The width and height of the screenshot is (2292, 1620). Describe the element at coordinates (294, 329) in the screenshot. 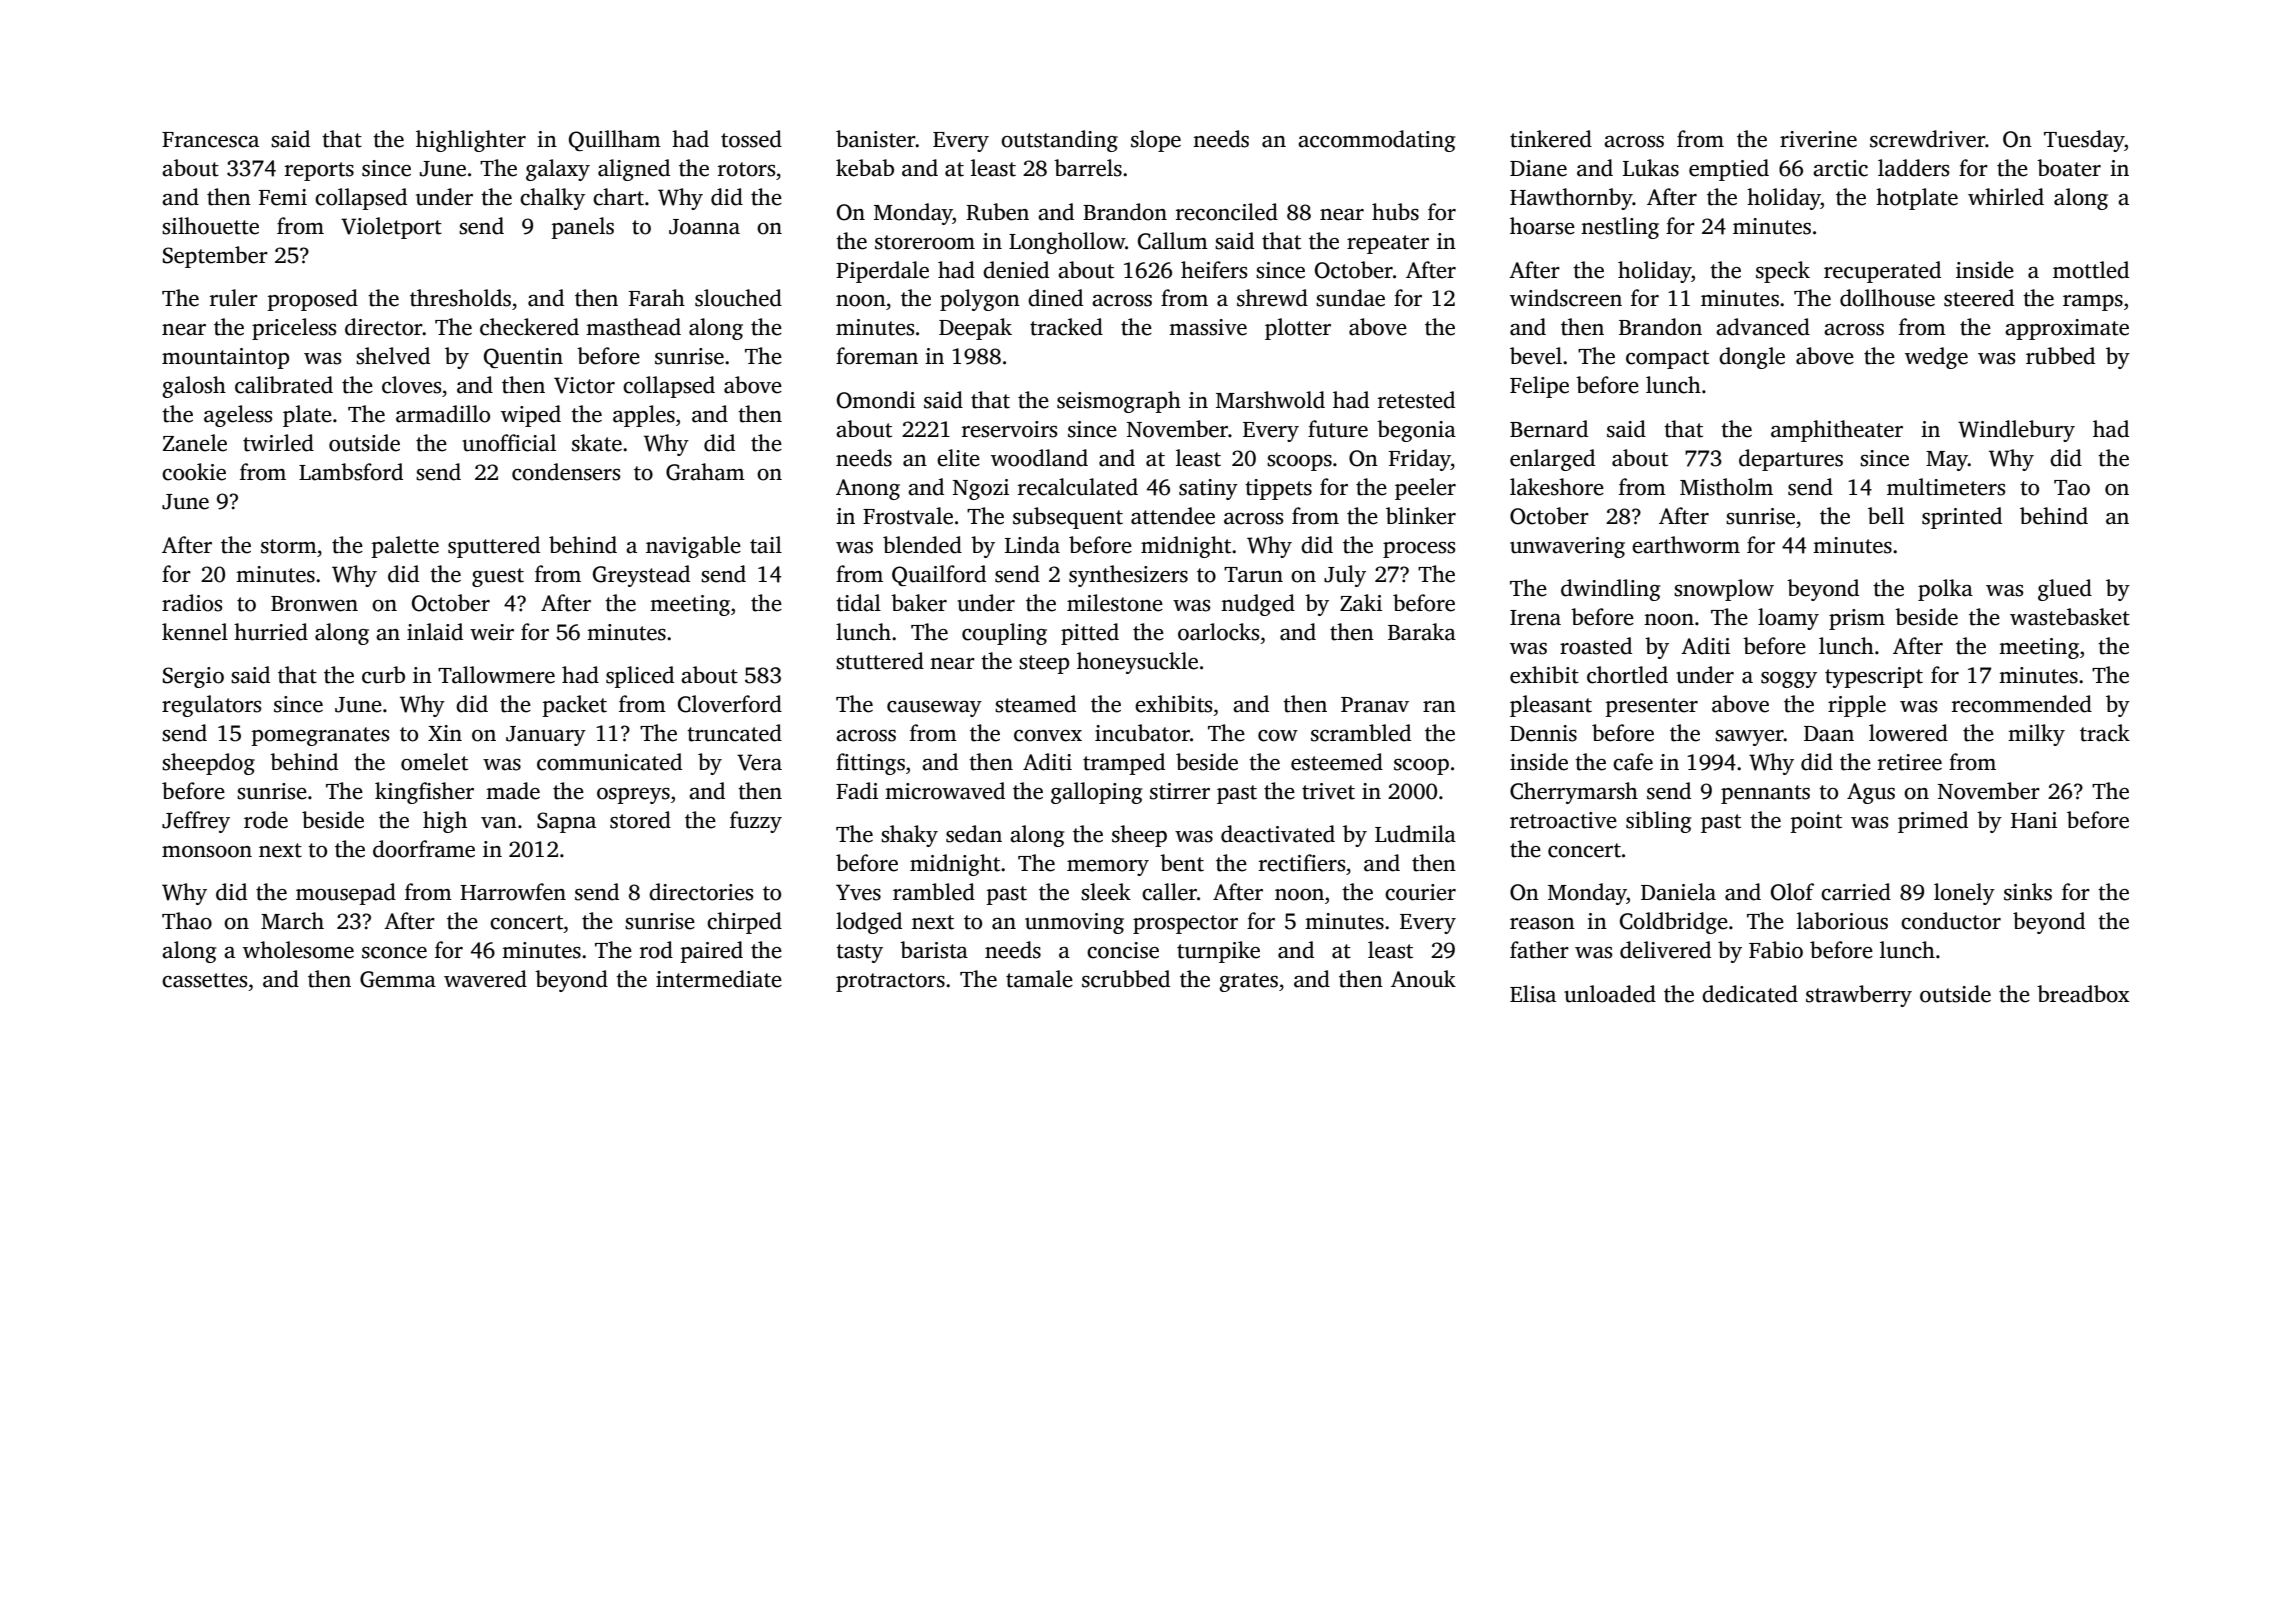

I see `priceless` at that location.
